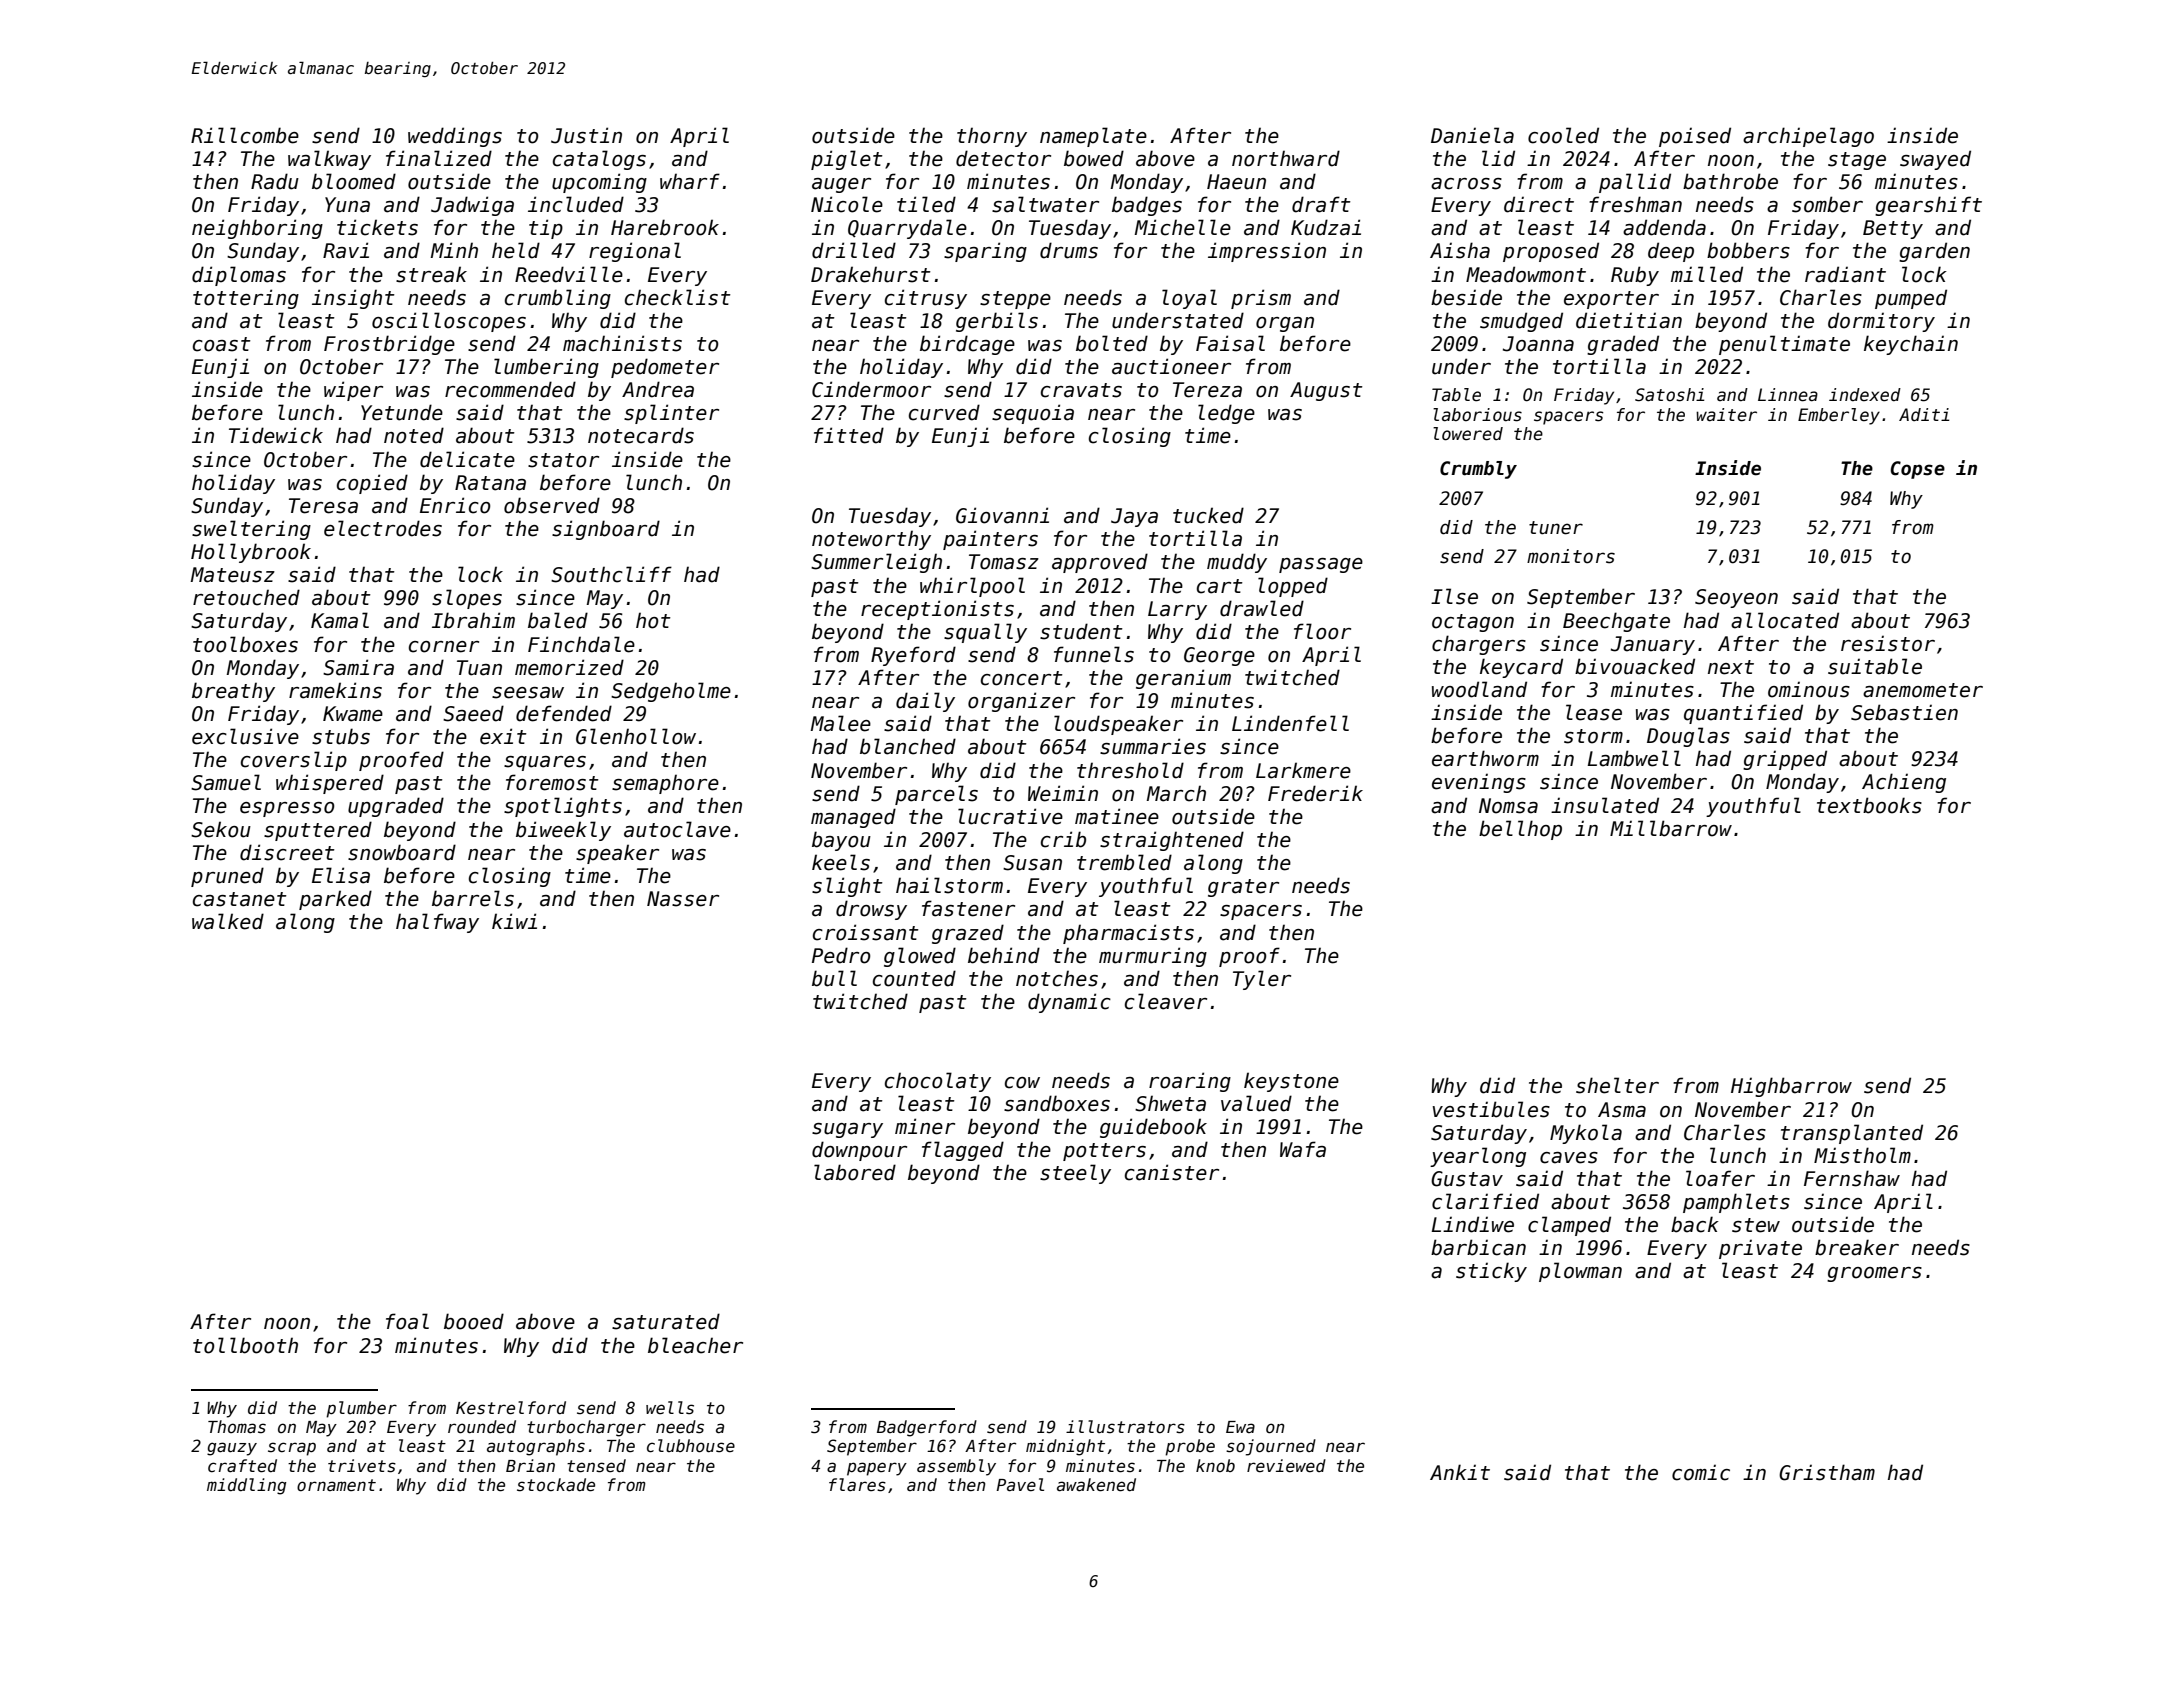  I want to click on Rillcombe, so click(245, 135).
